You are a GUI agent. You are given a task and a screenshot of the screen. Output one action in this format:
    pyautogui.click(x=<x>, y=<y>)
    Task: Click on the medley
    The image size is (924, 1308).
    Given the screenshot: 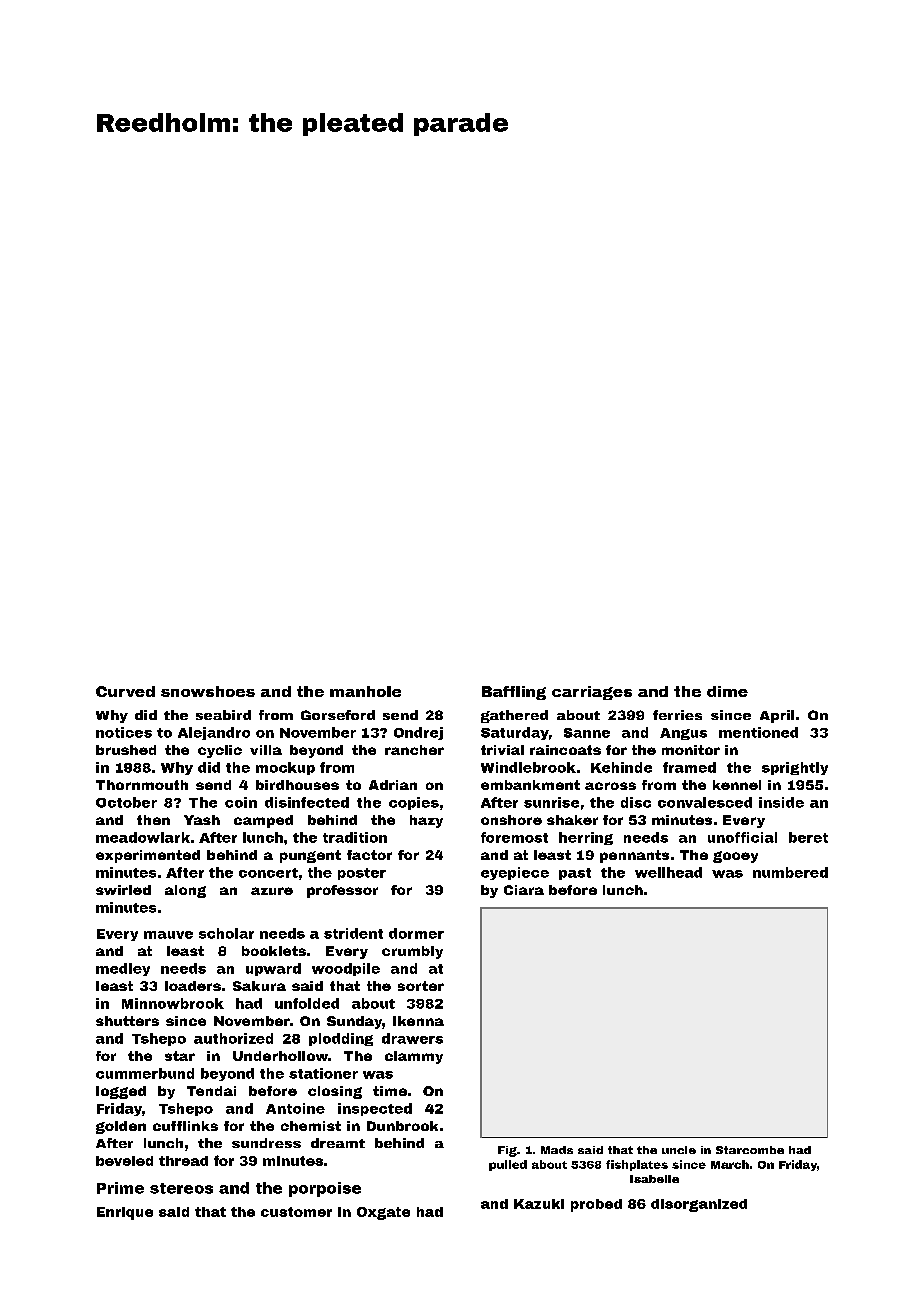 What is the action you would take?
    pyautogui.click(x=123, y=969)
